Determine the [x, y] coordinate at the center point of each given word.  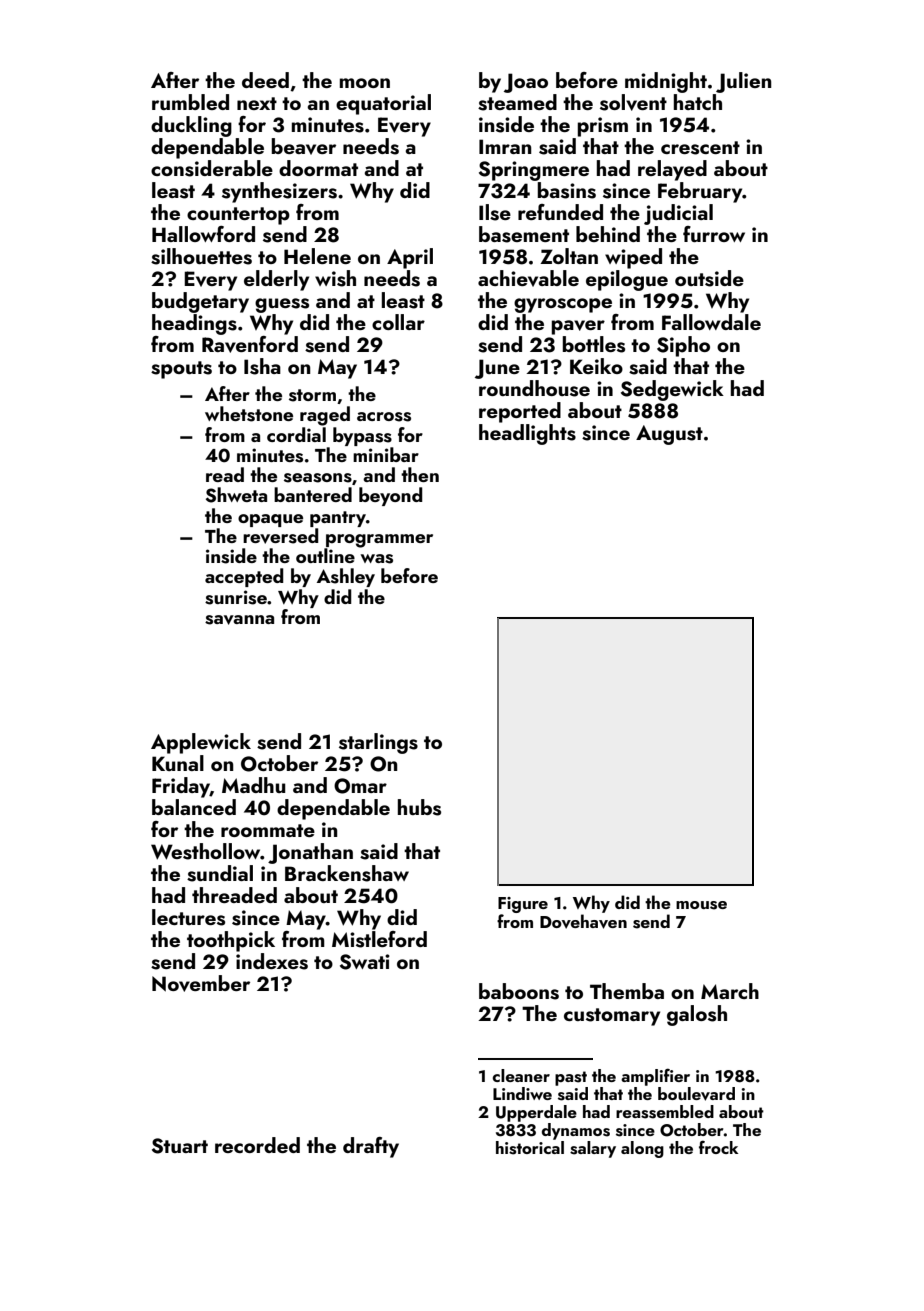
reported [520, 412]
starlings [378, 743]
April [410, 258]
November [201, 983]
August [669, 435]
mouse [701, 905]
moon [365, 83]
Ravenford [250, 344]
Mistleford [379, 939]
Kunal [178, 763]
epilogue [627, 280]
